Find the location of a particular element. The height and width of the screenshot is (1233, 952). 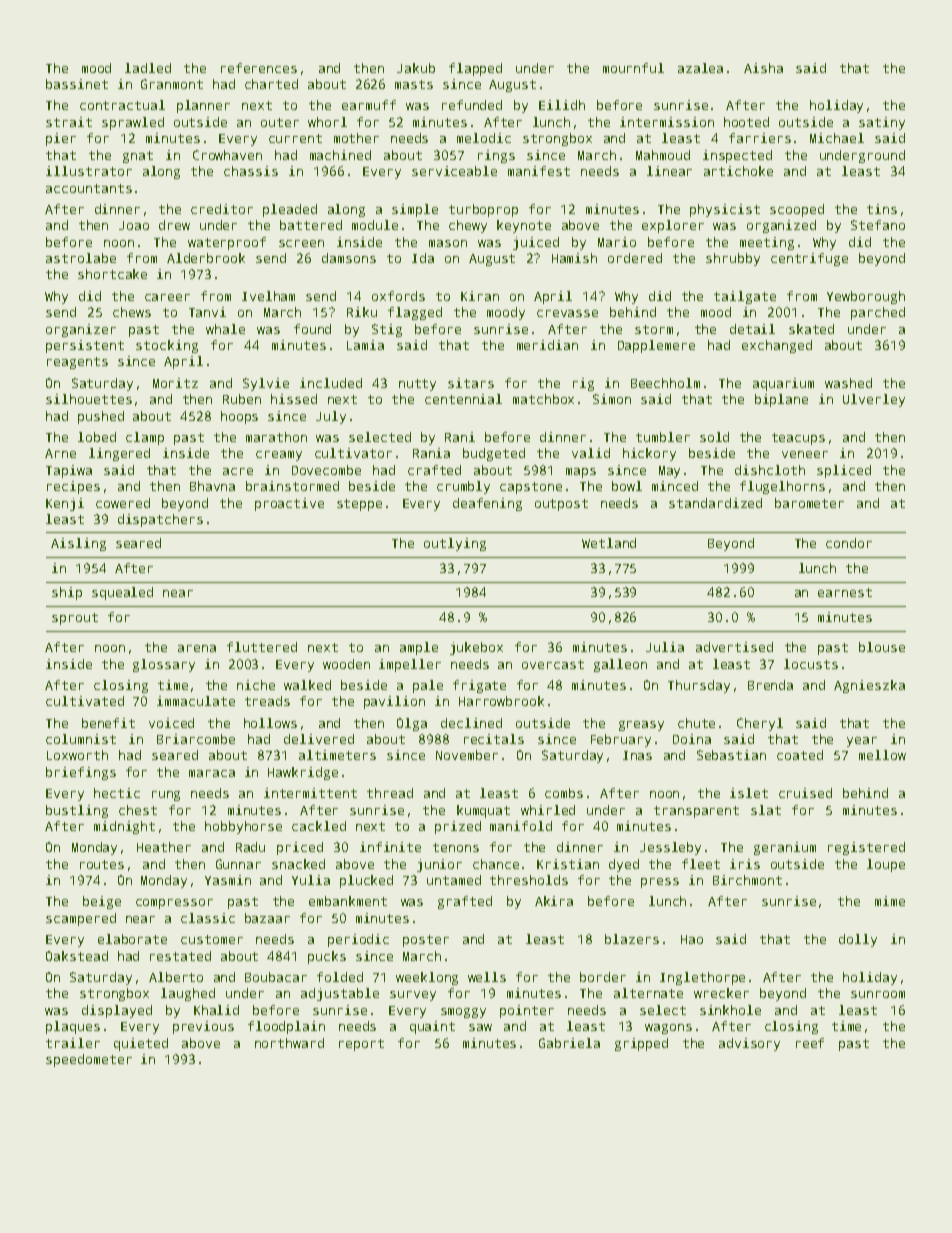

Yasmin is located at coordinates (228, 880).
